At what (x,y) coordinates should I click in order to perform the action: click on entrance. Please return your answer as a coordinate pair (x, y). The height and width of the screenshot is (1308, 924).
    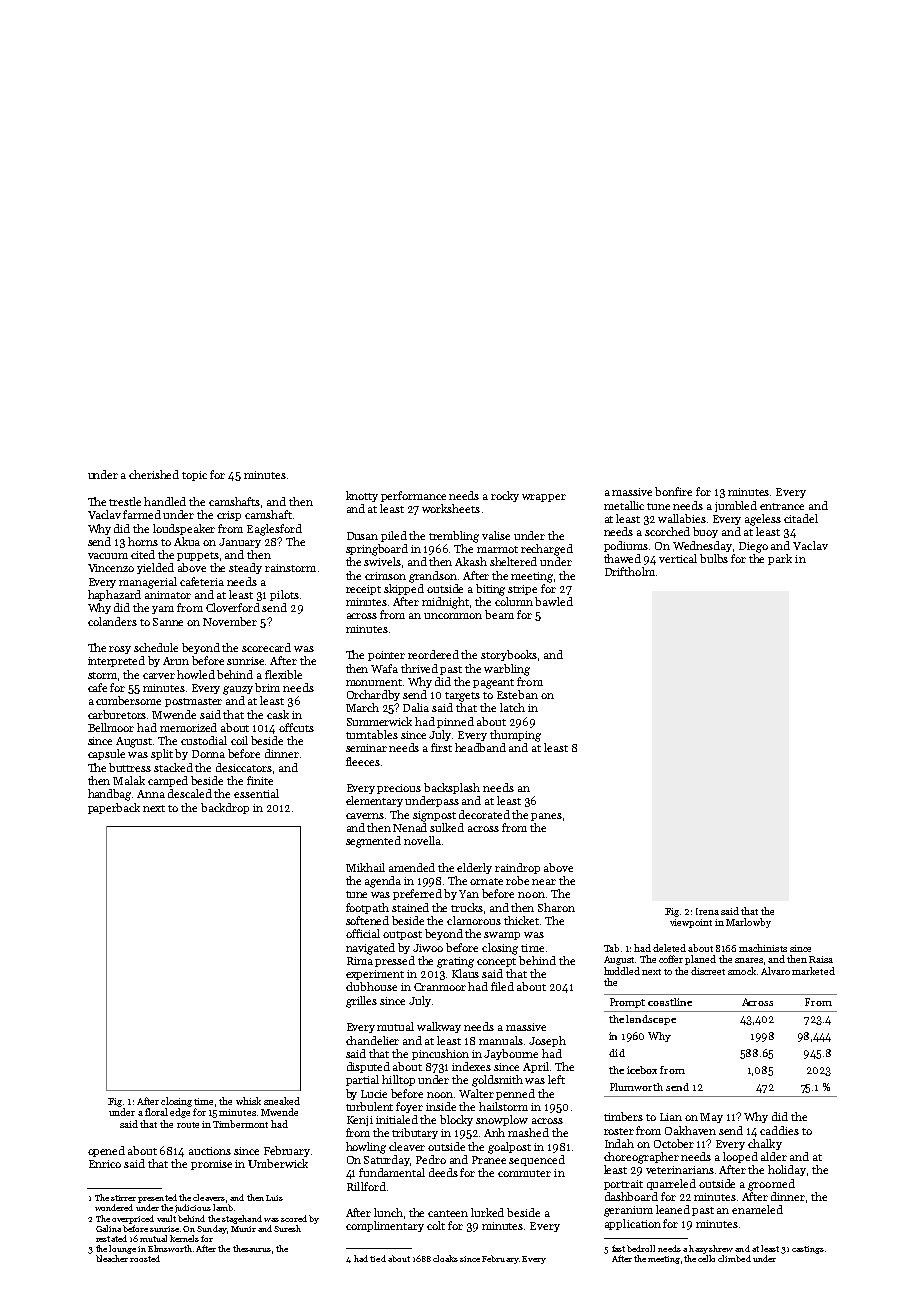
    Looking at the image, I should click on (782, 506).
